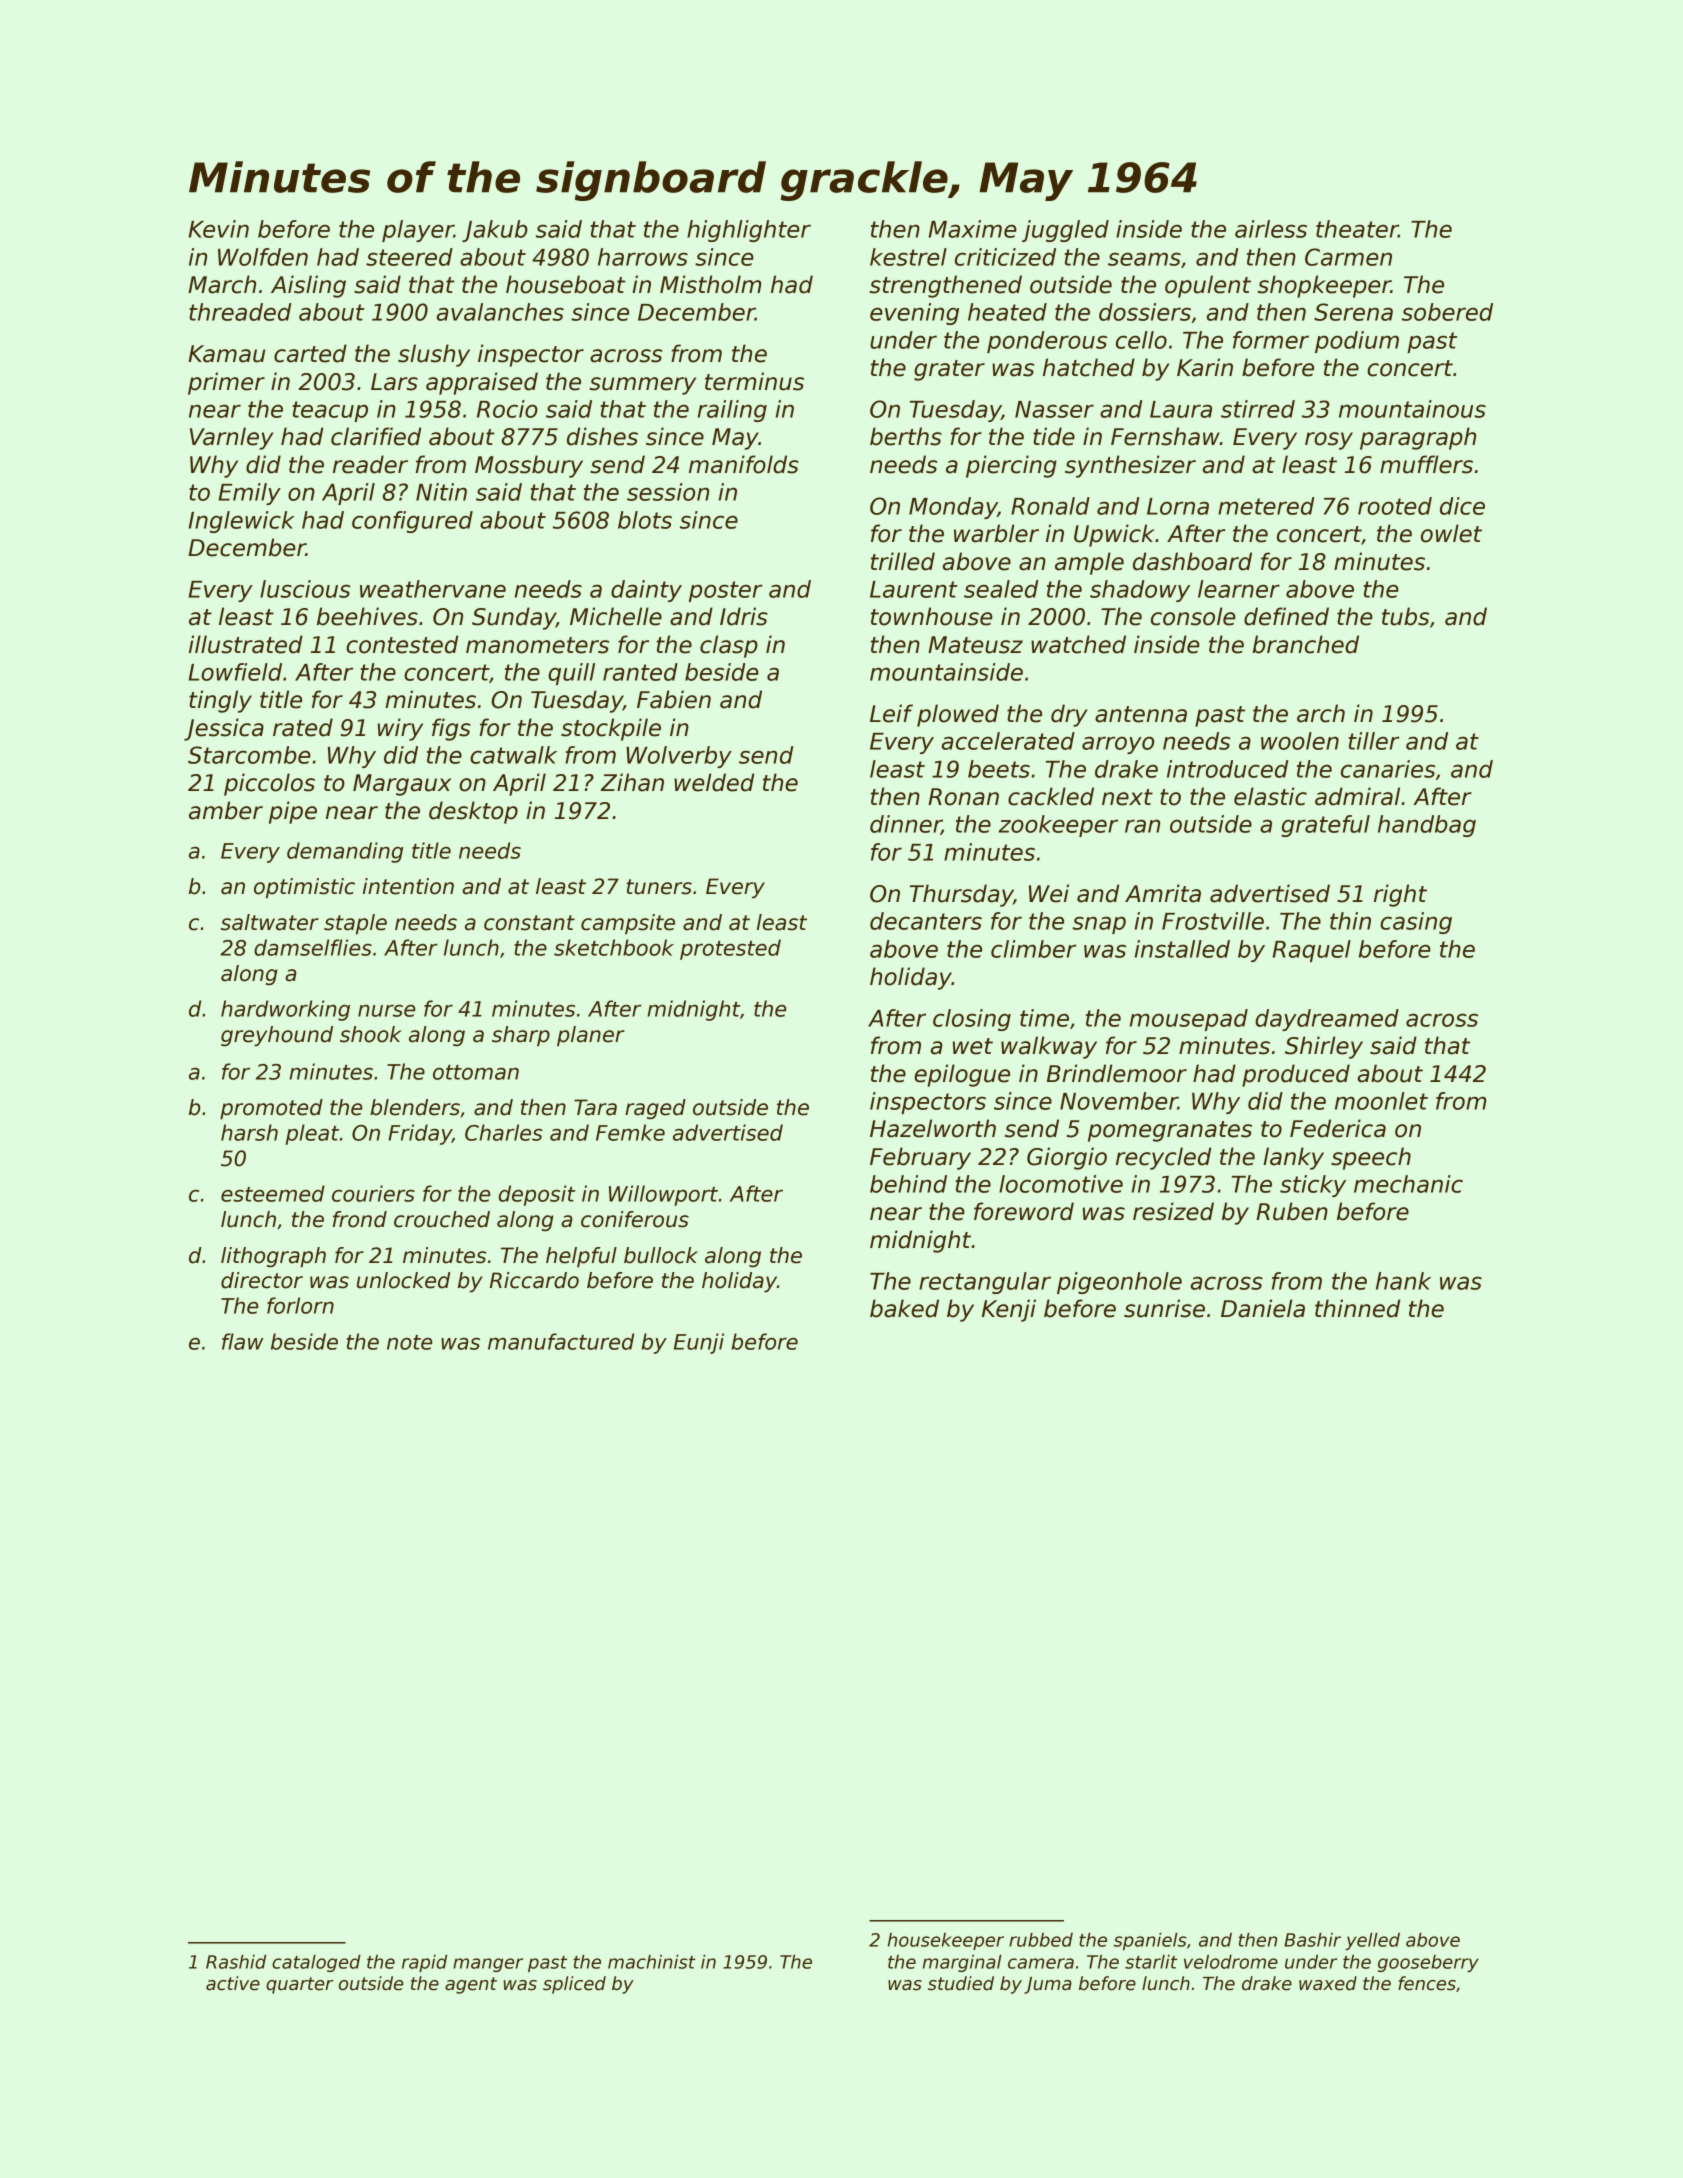  I want to click on admiral, so click(1357, 796).
